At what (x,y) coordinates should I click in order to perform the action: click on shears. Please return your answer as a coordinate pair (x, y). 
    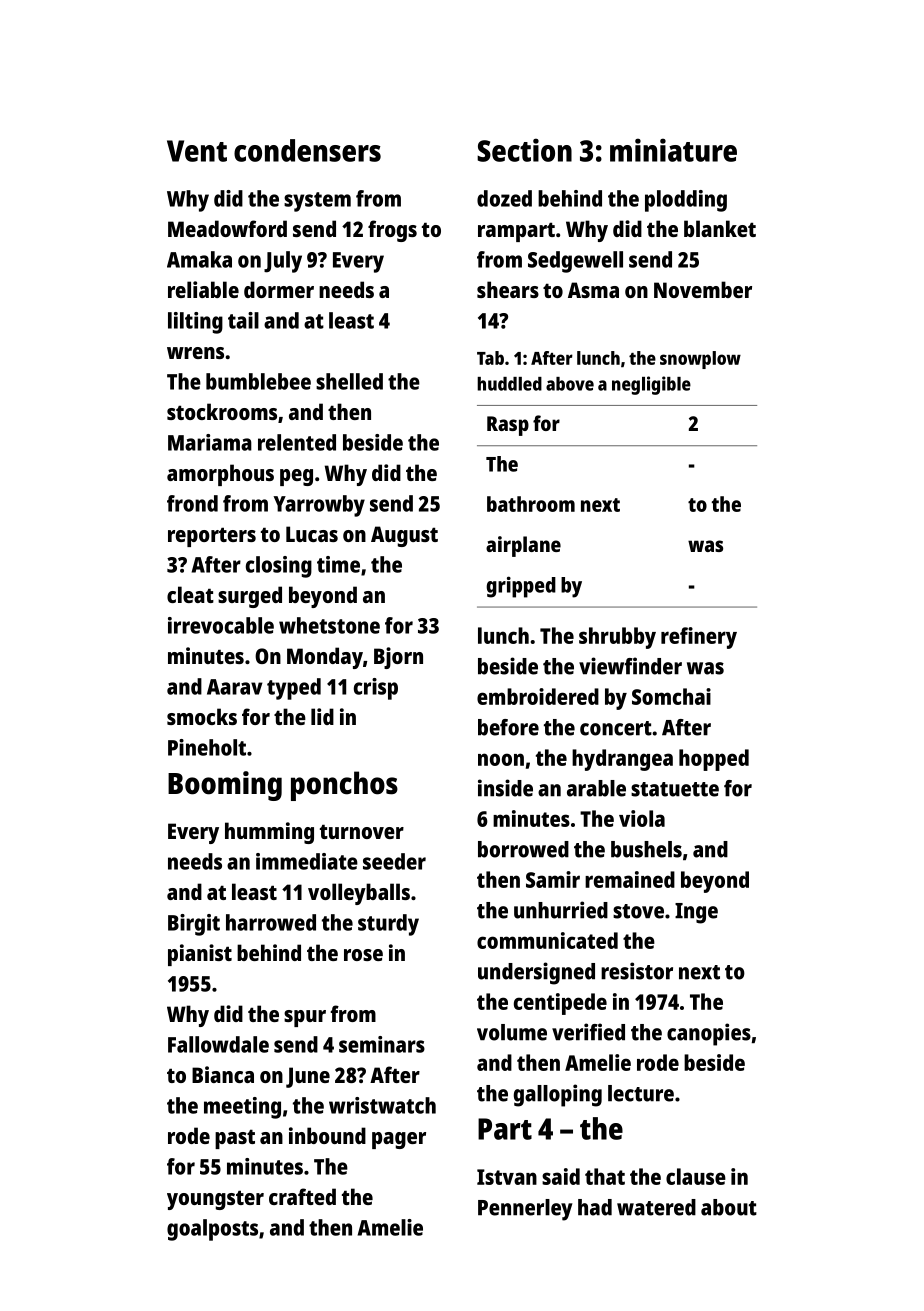
    Looking at the image, I should click on (508, 289).
